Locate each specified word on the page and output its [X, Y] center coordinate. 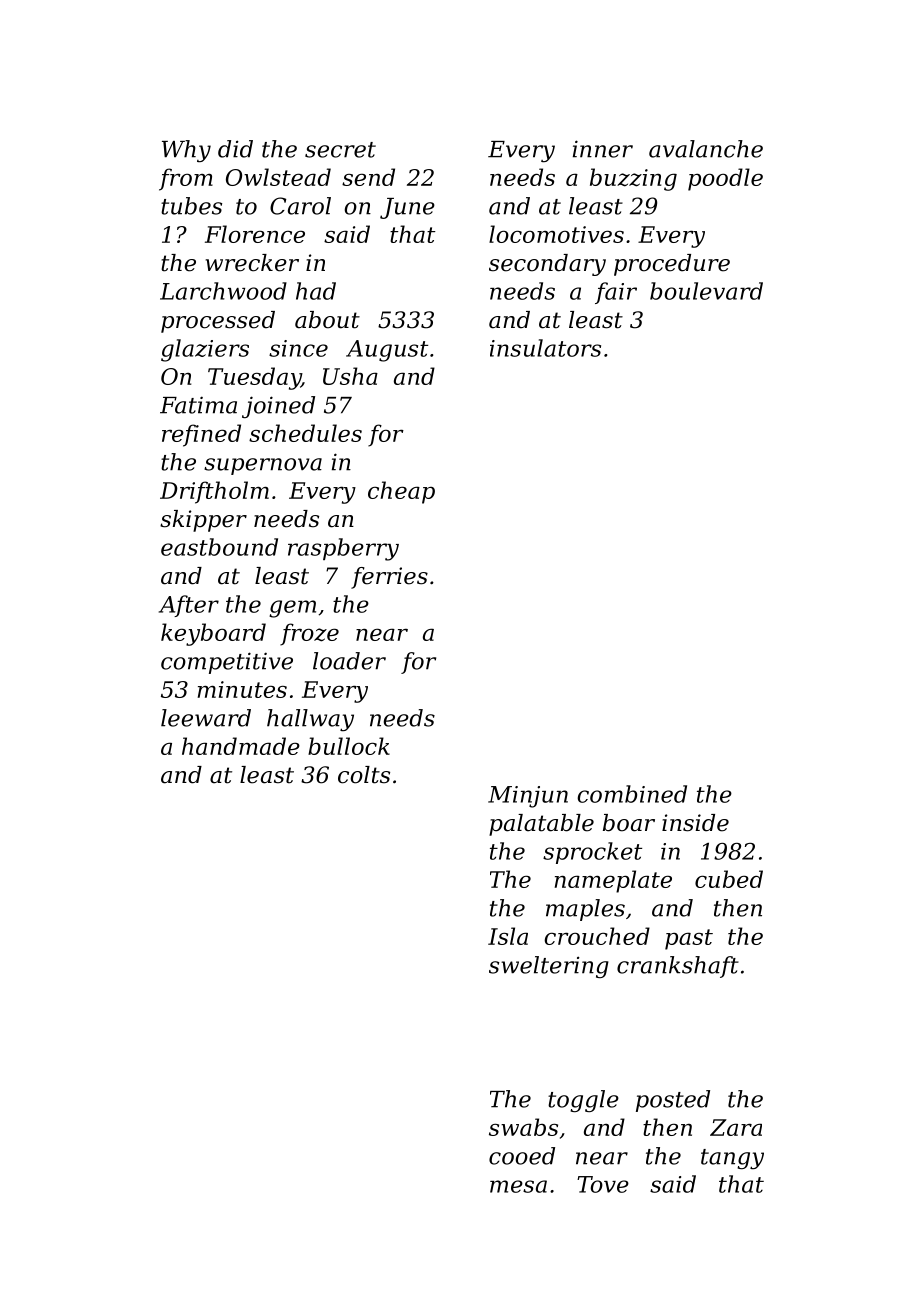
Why [186, 151]
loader [349, 661]
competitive [227, 663]
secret [340, 150]
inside [695, 823]
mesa [518, 1186]
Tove [603, 1184]
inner [603, 149]
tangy [732, 1159]
